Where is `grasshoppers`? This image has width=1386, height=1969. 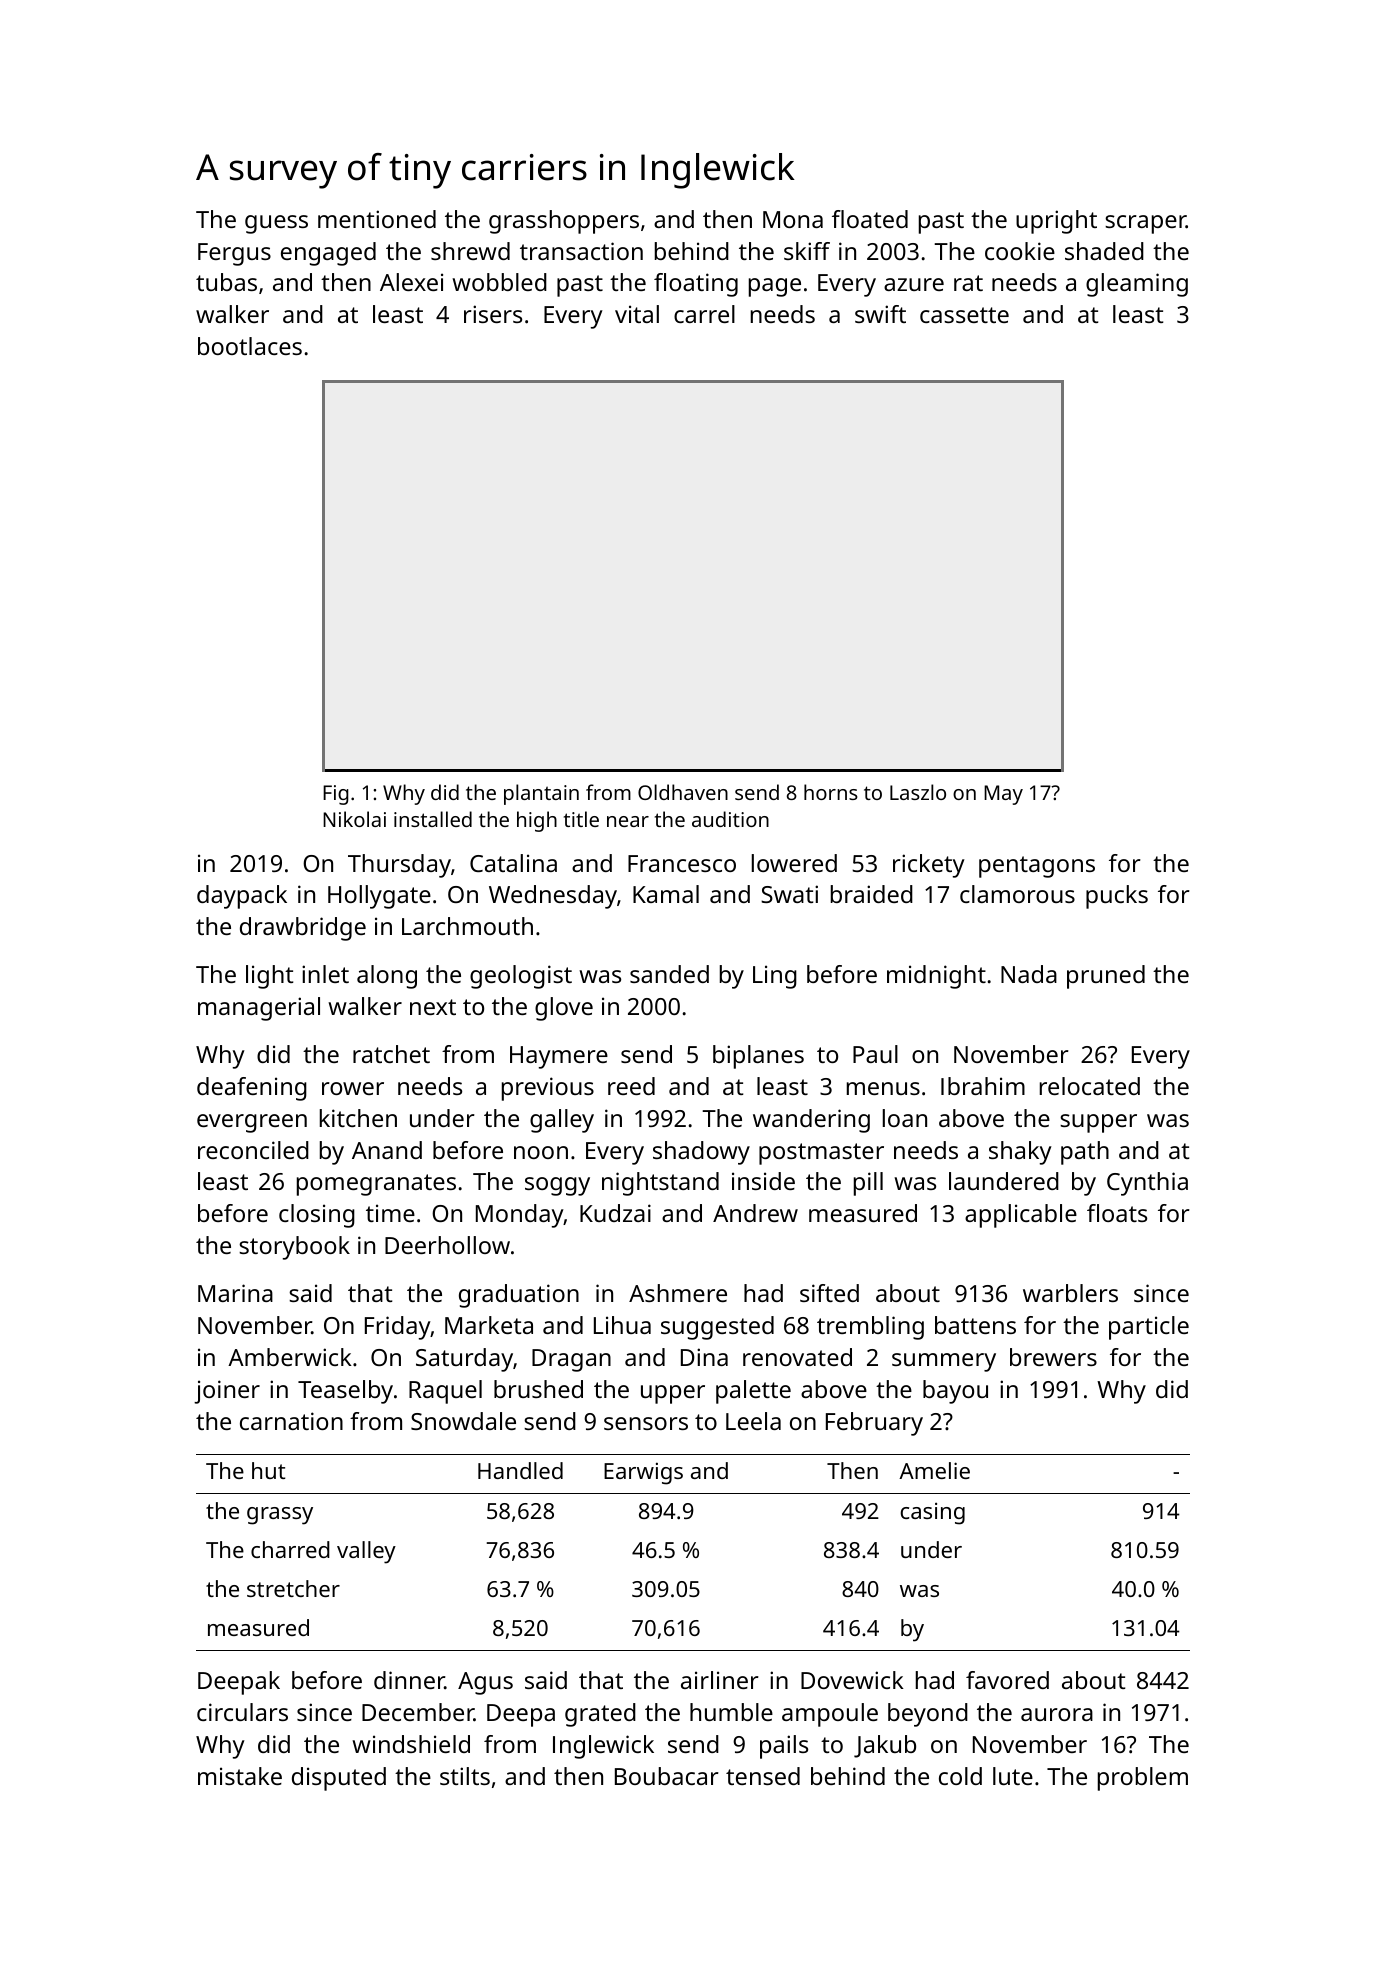 grasshoppers is located at coordinates (564, 222).
